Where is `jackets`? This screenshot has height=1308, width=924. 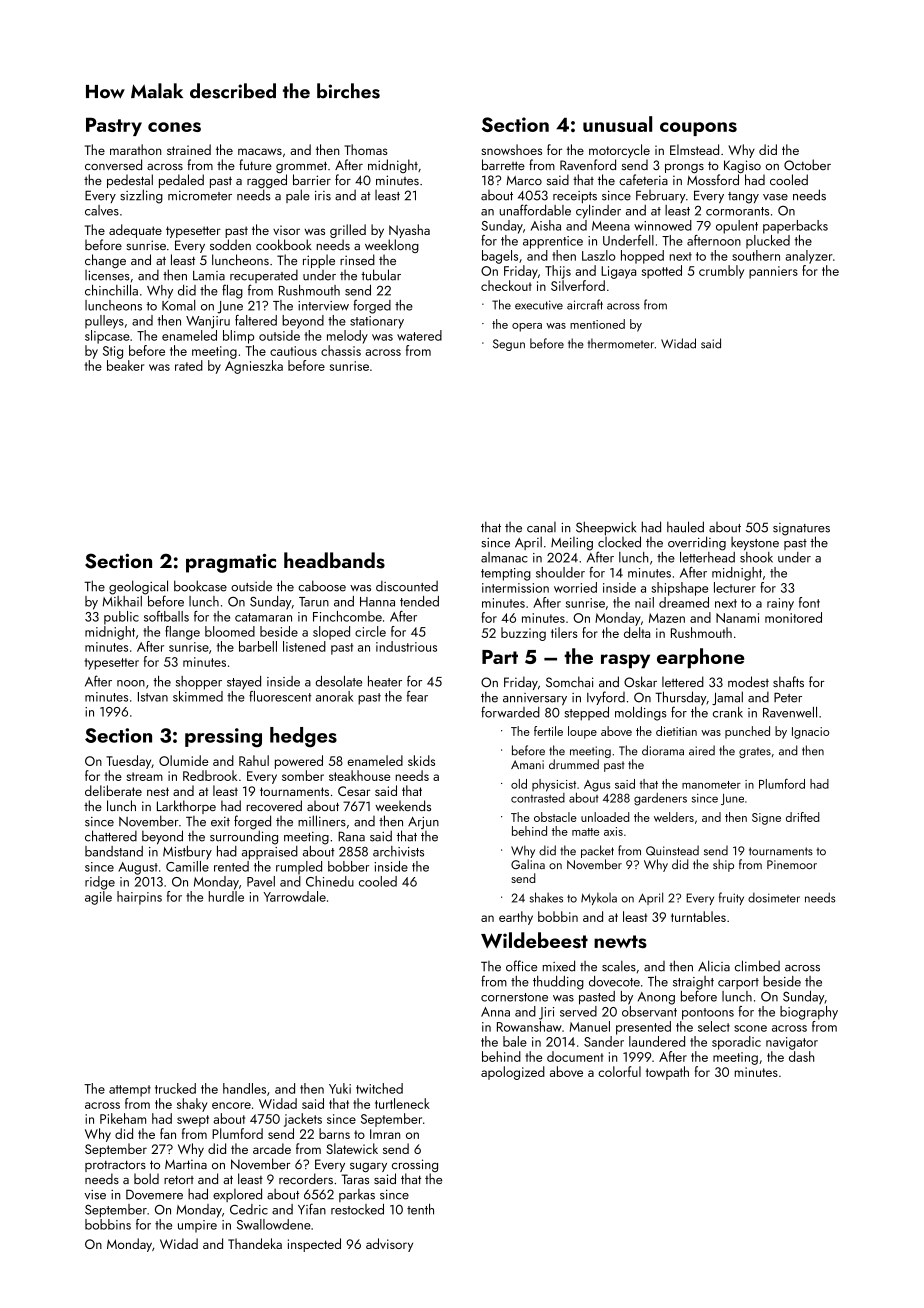 jackets is located at coordinates (303, 1120).
